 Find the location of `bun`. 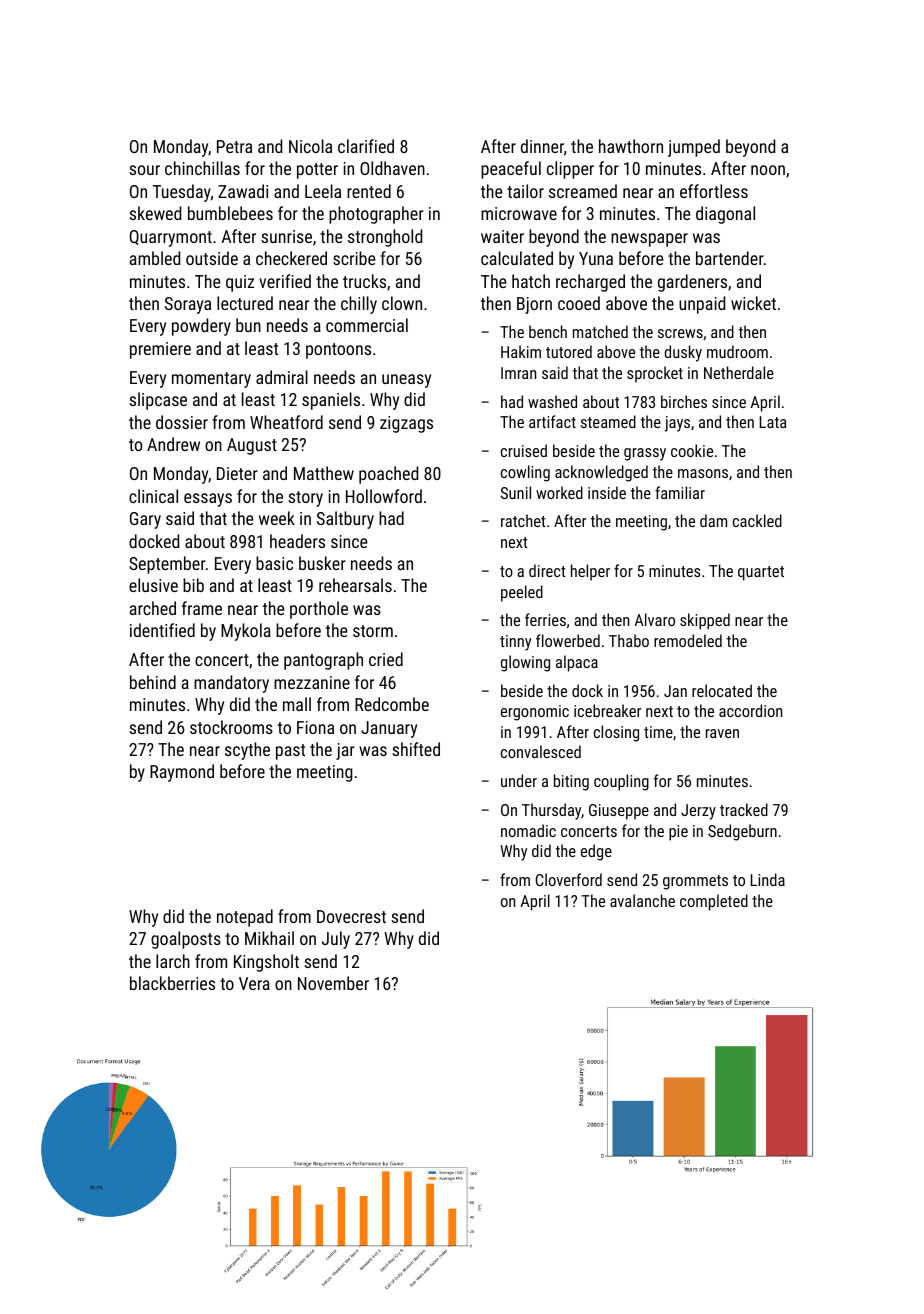

bun is located at coordinates (248, 325).
